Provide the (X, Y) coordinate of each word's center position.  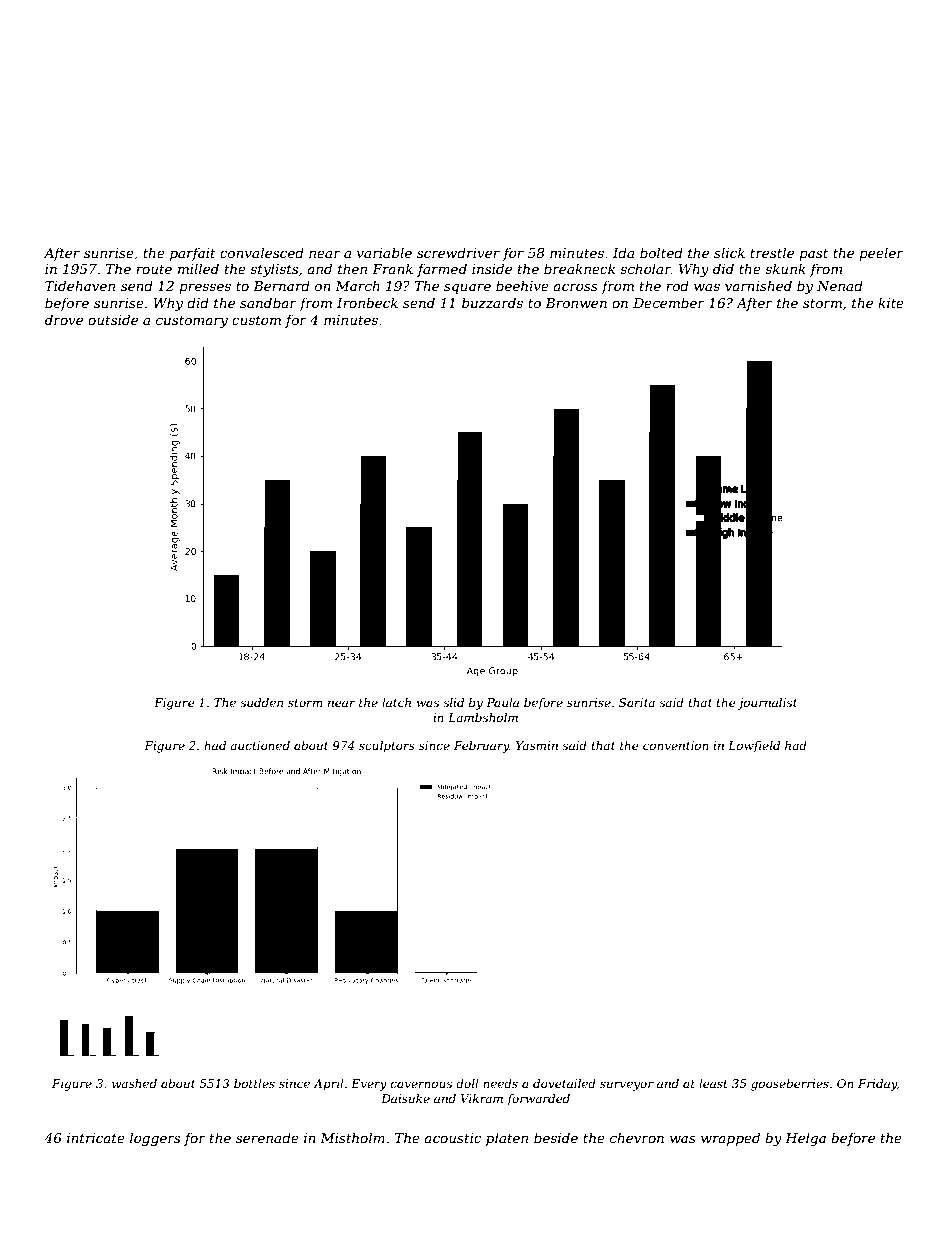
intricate (96, 1138)
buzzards (492, 303)
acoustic (453, 1138)
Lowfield (754, 747)
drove (64, 319)
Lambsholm (483, 717)
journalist (767, 704)
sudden (261, 702)
